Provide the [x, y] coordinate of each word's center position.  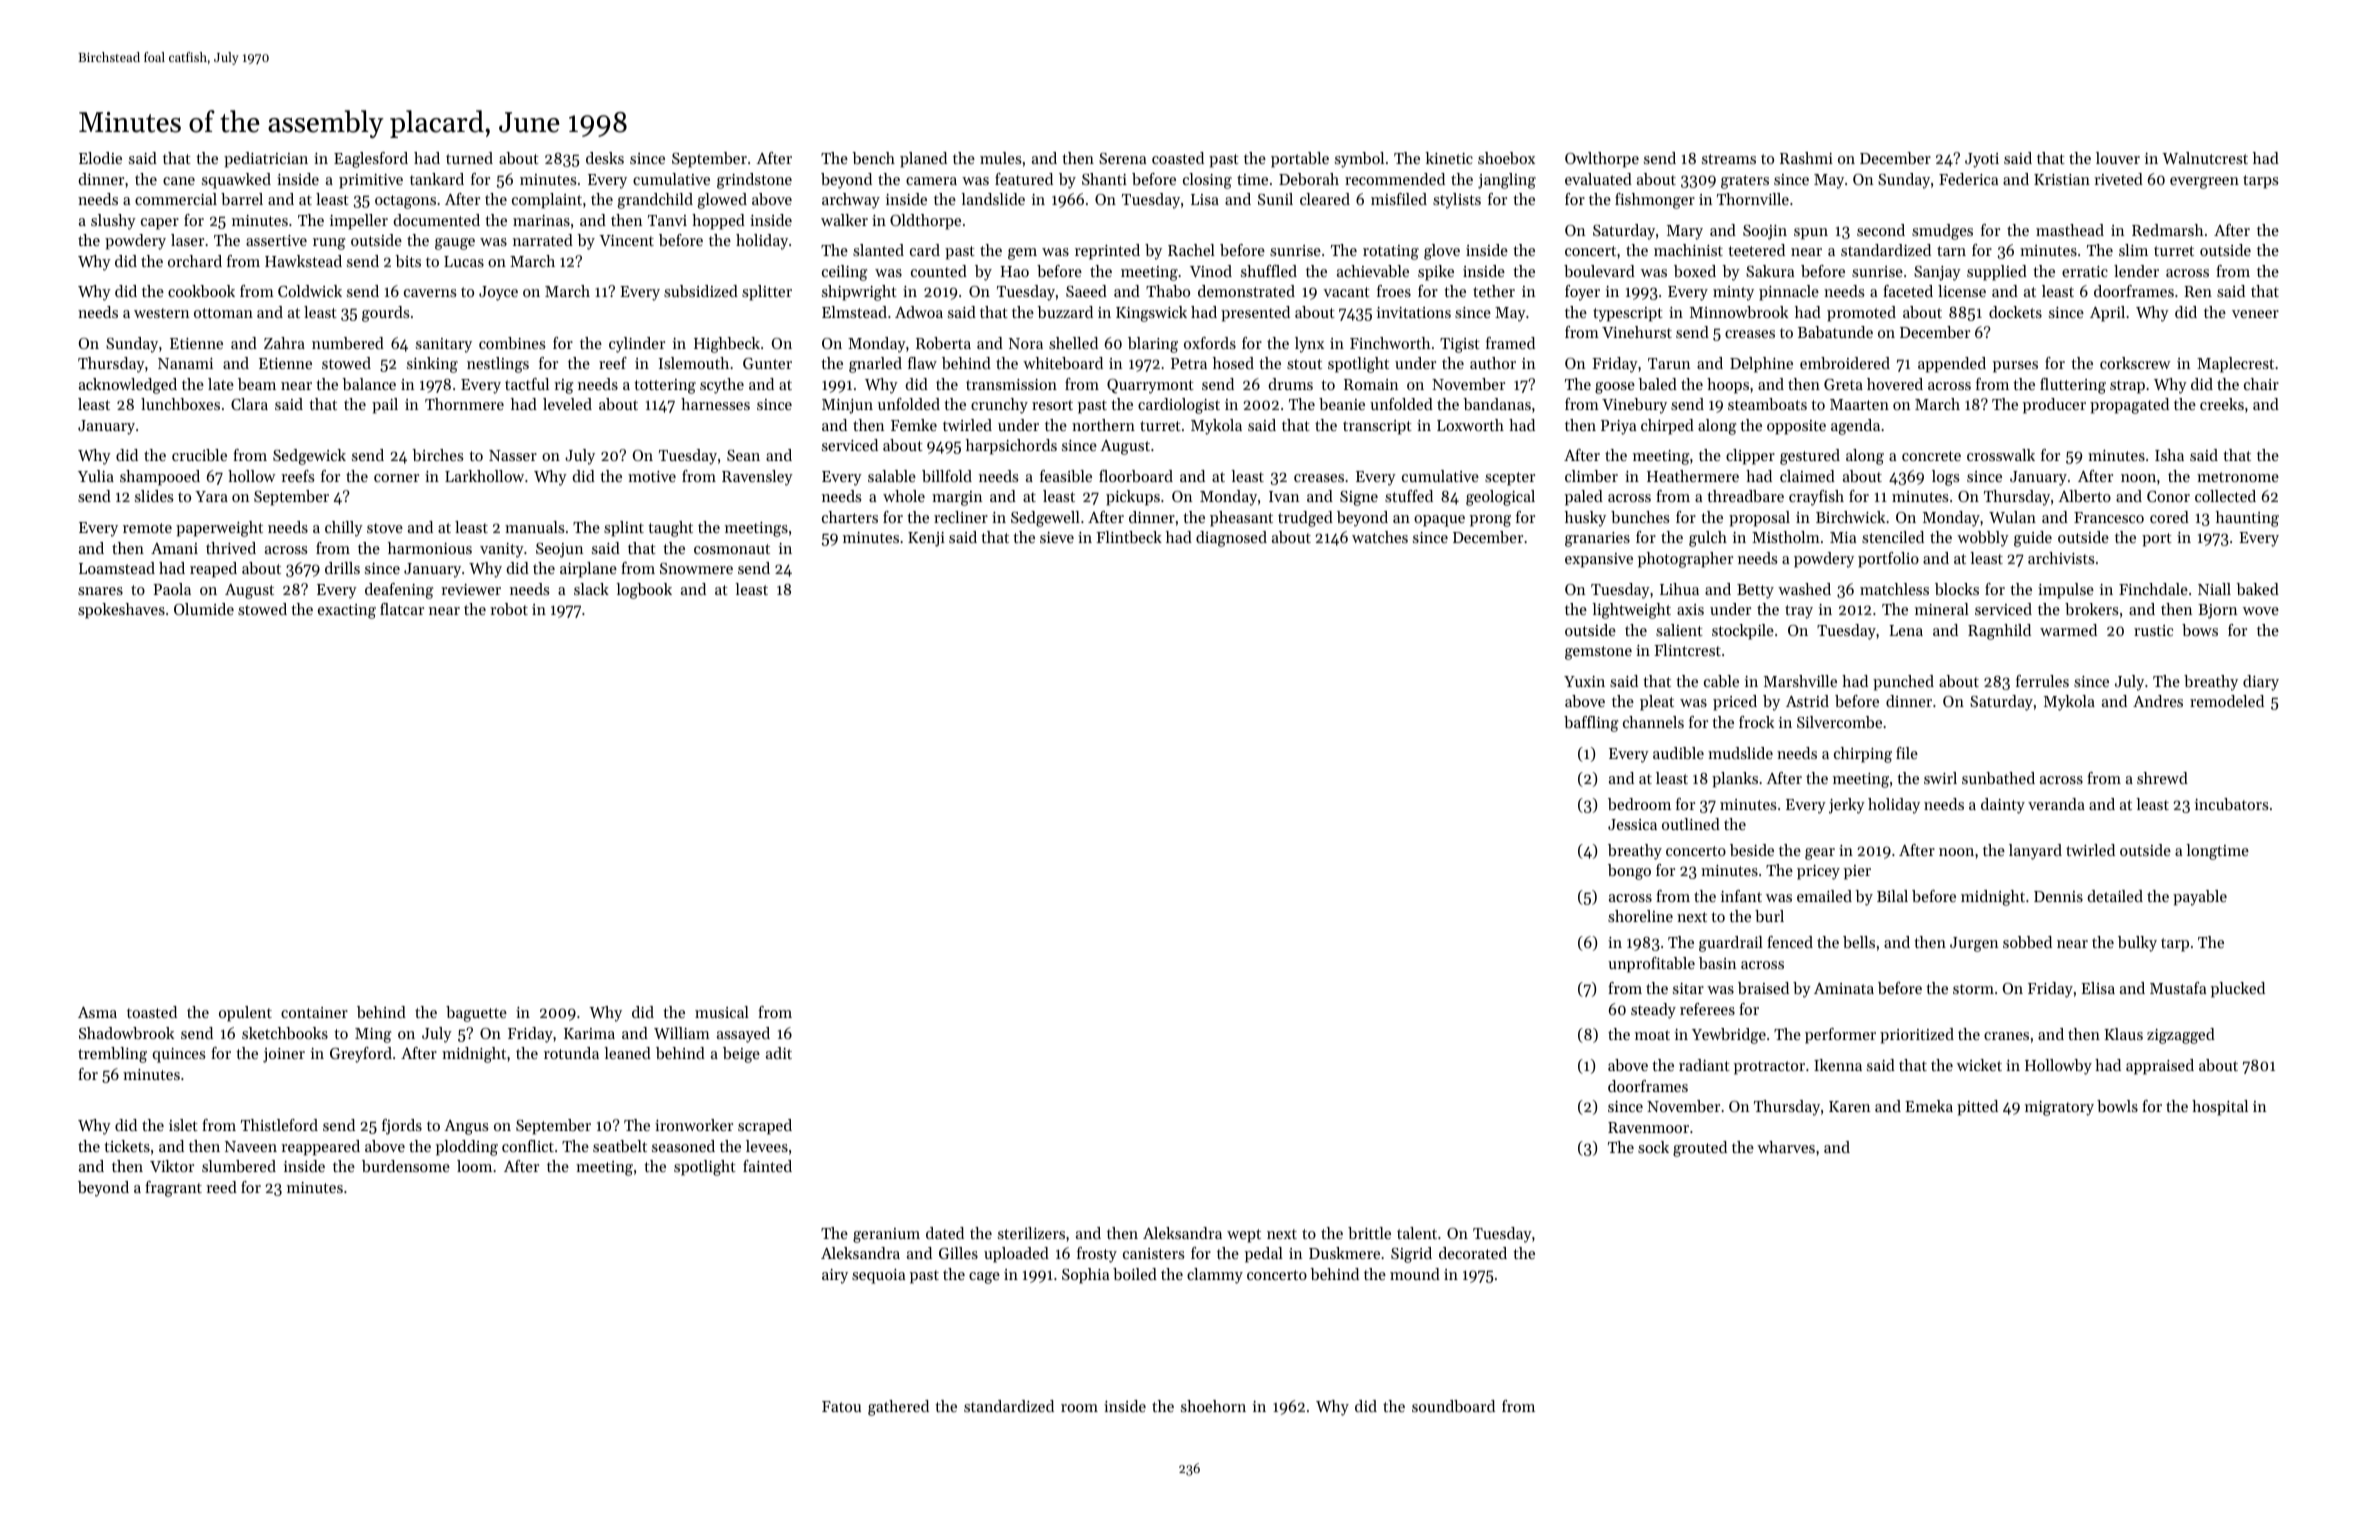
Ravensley [757, 478]
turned [469, 158]
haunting [2247, 519]
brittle [1369, 1233]
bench [873, 158]
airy [835, 1276]
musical [722, 1012]
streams [1729, 159]
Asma [97, 1012]
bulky [2137, 944]
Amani [174, 548]
